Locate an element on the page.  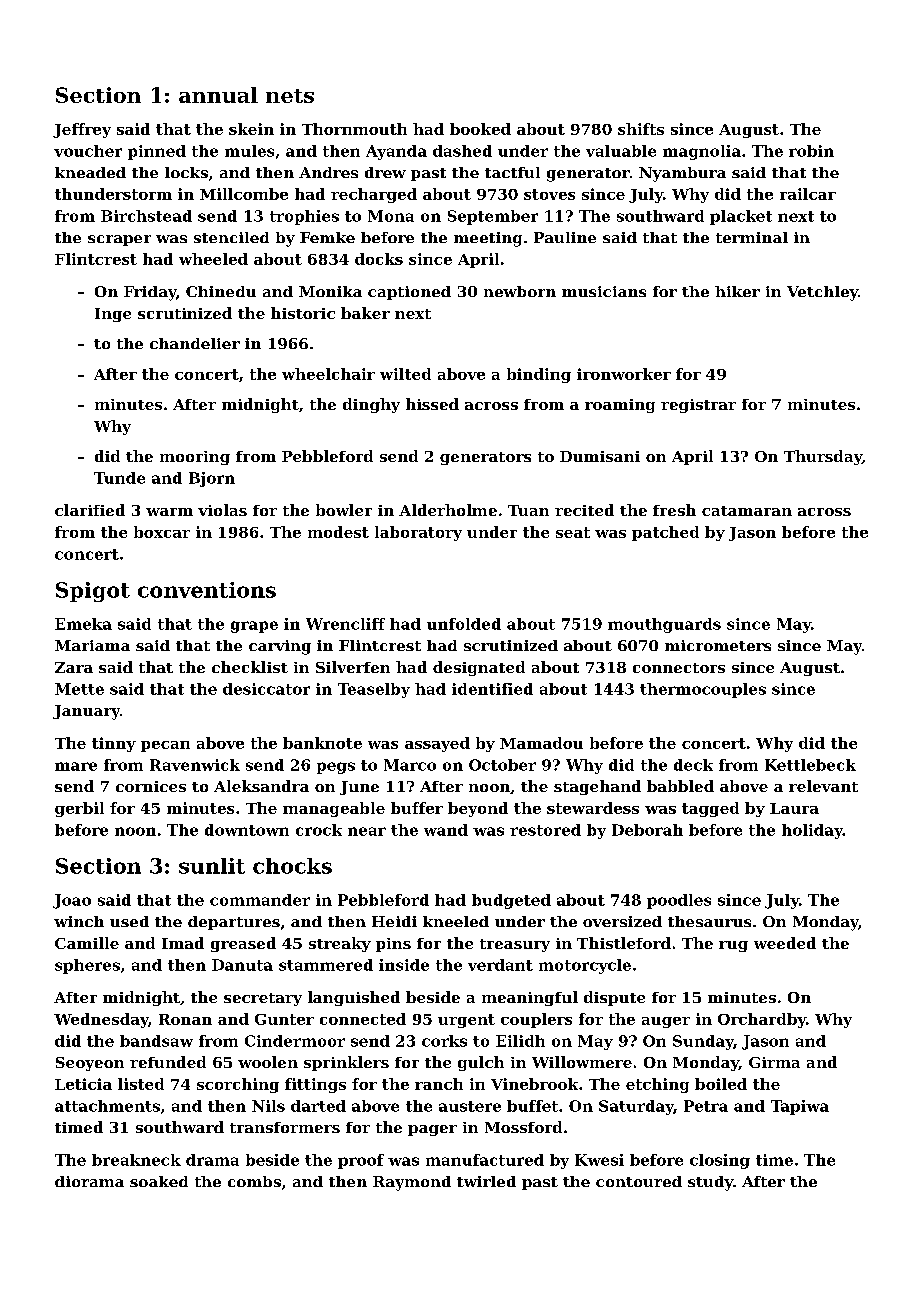
clarified is located at coordinates (90, 510).
